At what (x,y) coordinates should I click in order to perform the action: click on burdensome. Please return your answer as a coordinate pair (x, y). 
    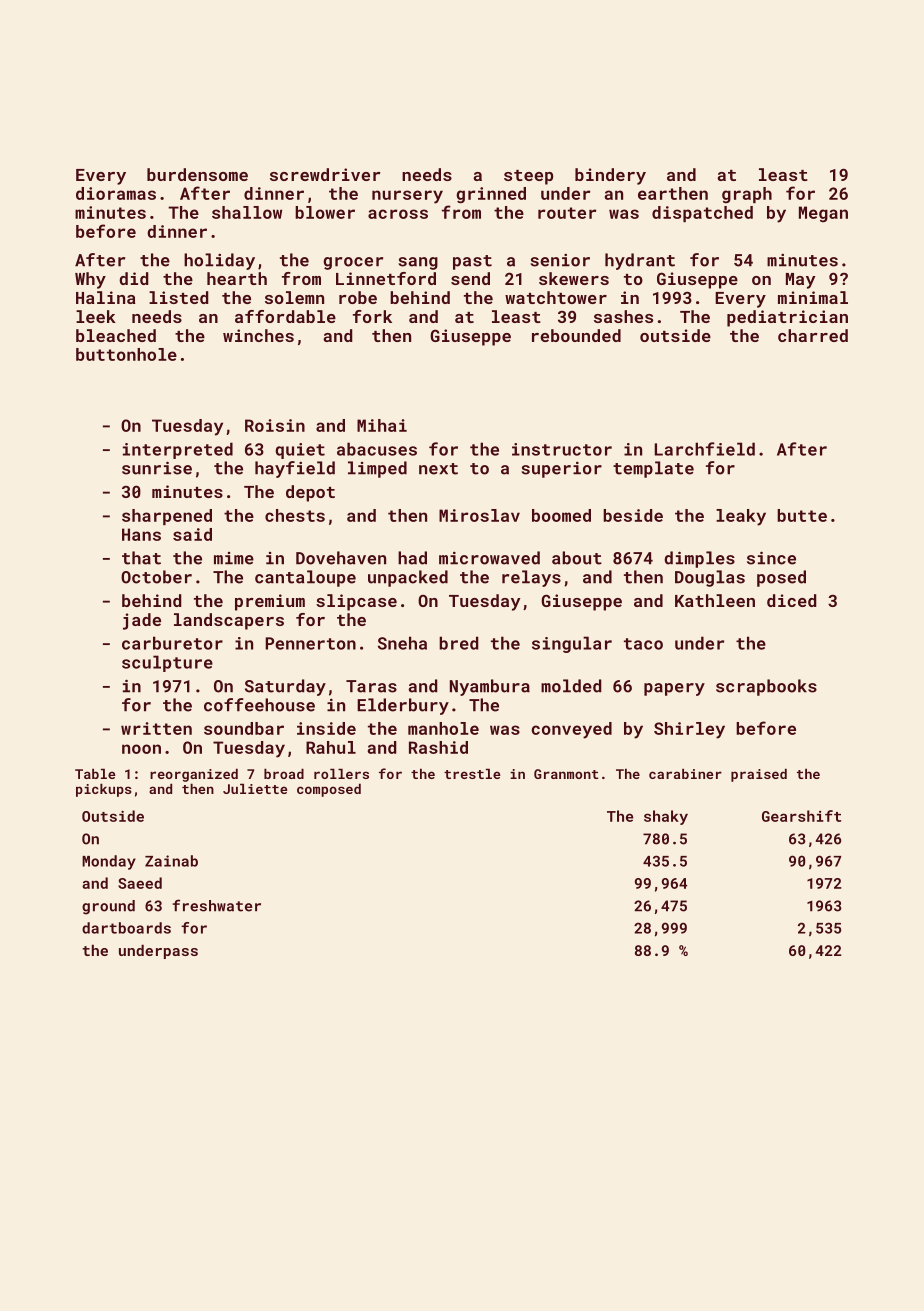
    Looking at the image, I should click on (197, 174).
